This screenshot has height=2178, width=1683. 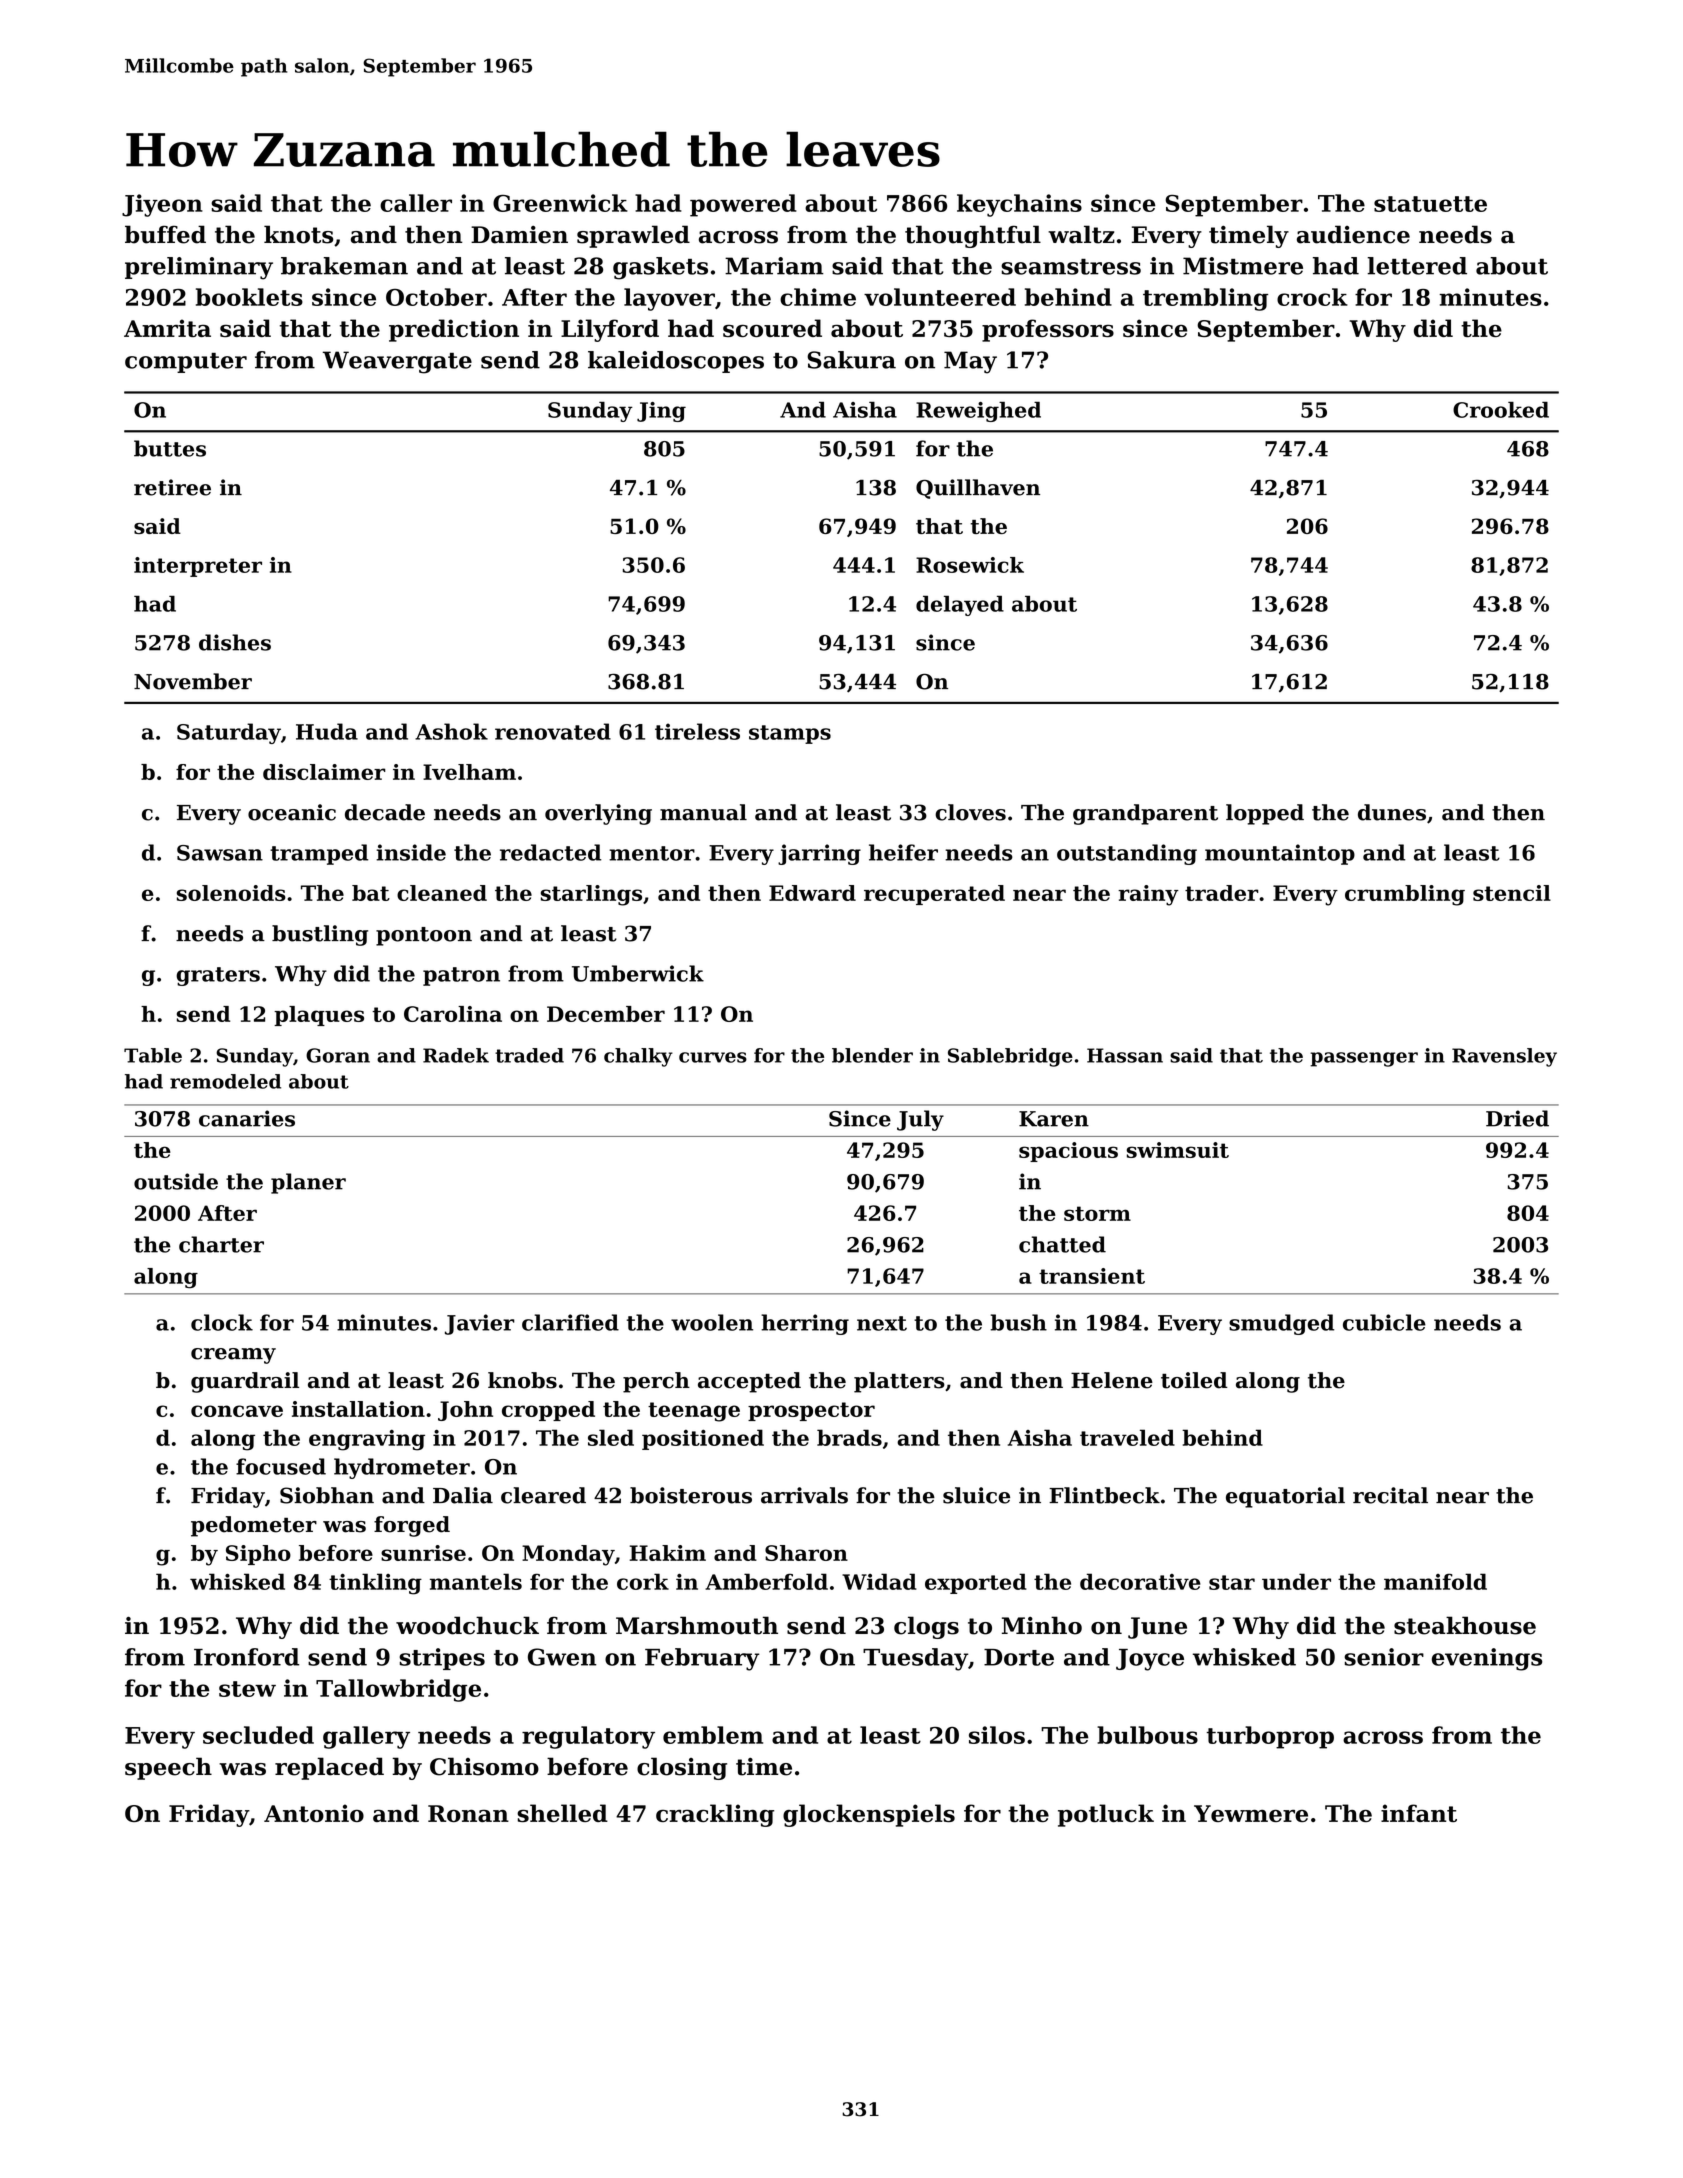 I want to click on curves, so click(x=713, y=1057).
